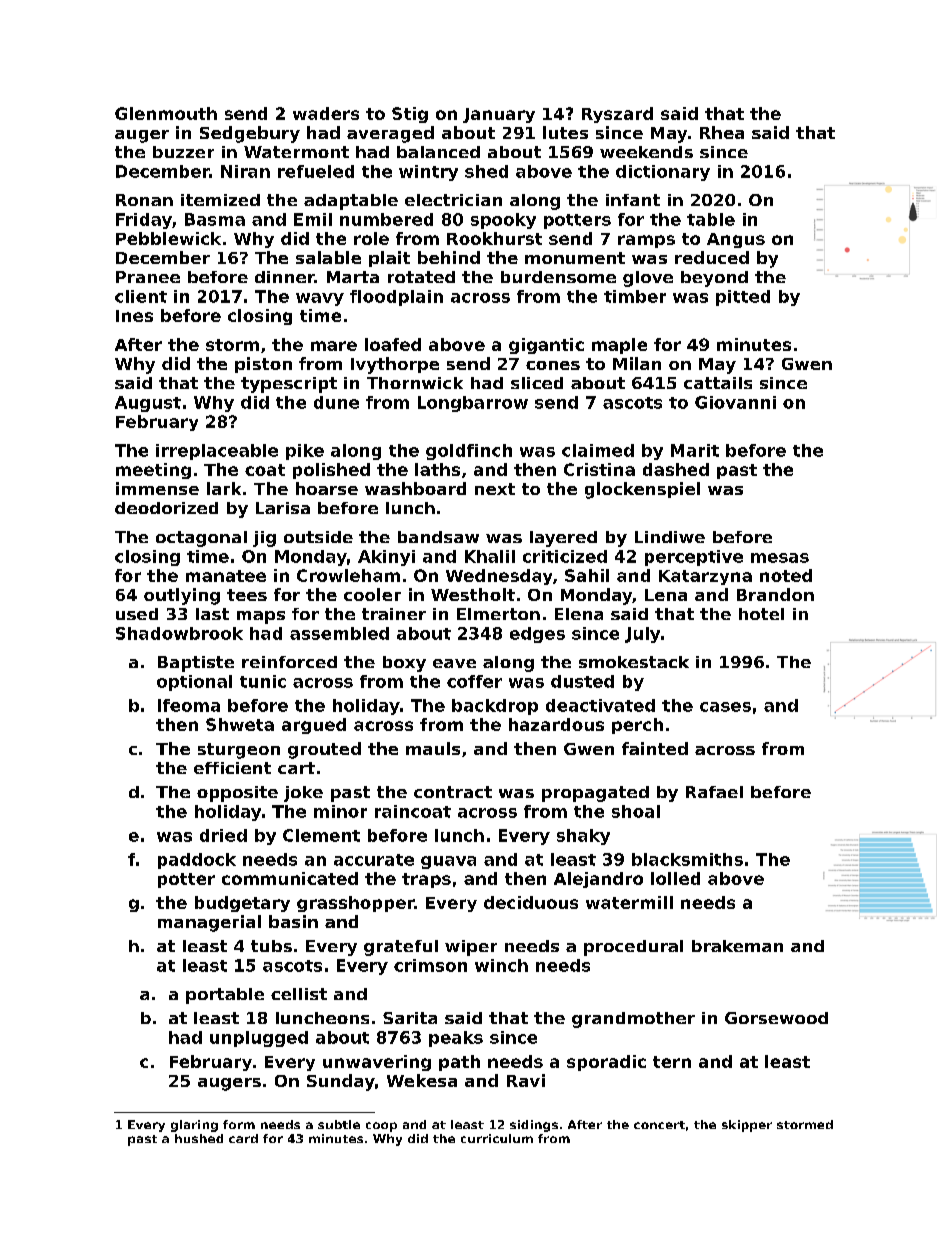 The height and width of the page is (1233, 952). Describe the element at coordinates (209, 923) in the page. I see `managerial` at that location.
